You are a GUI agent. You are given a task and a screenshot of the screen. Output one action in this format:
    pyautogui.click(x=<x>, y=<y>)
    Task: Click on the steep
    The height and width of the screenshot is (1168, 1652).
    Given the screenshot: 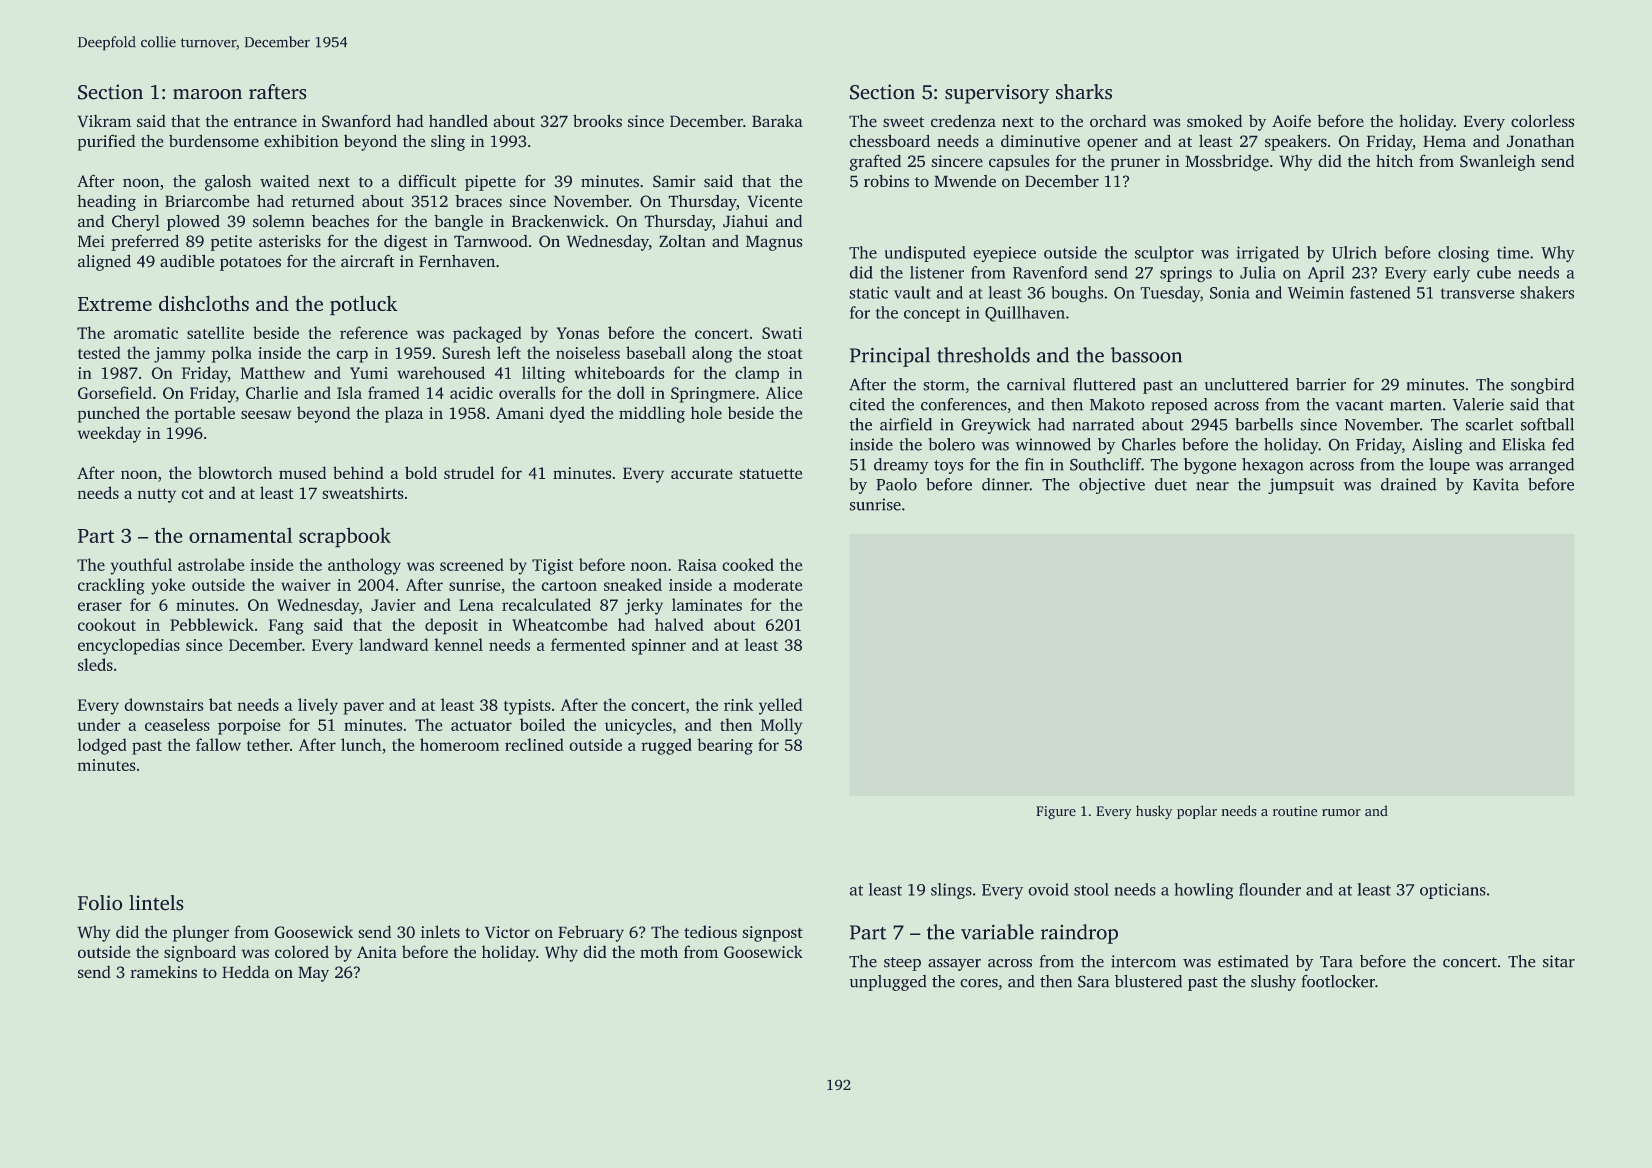 What is the action you would take?
    pyautogui.click(x=902, y=964)
